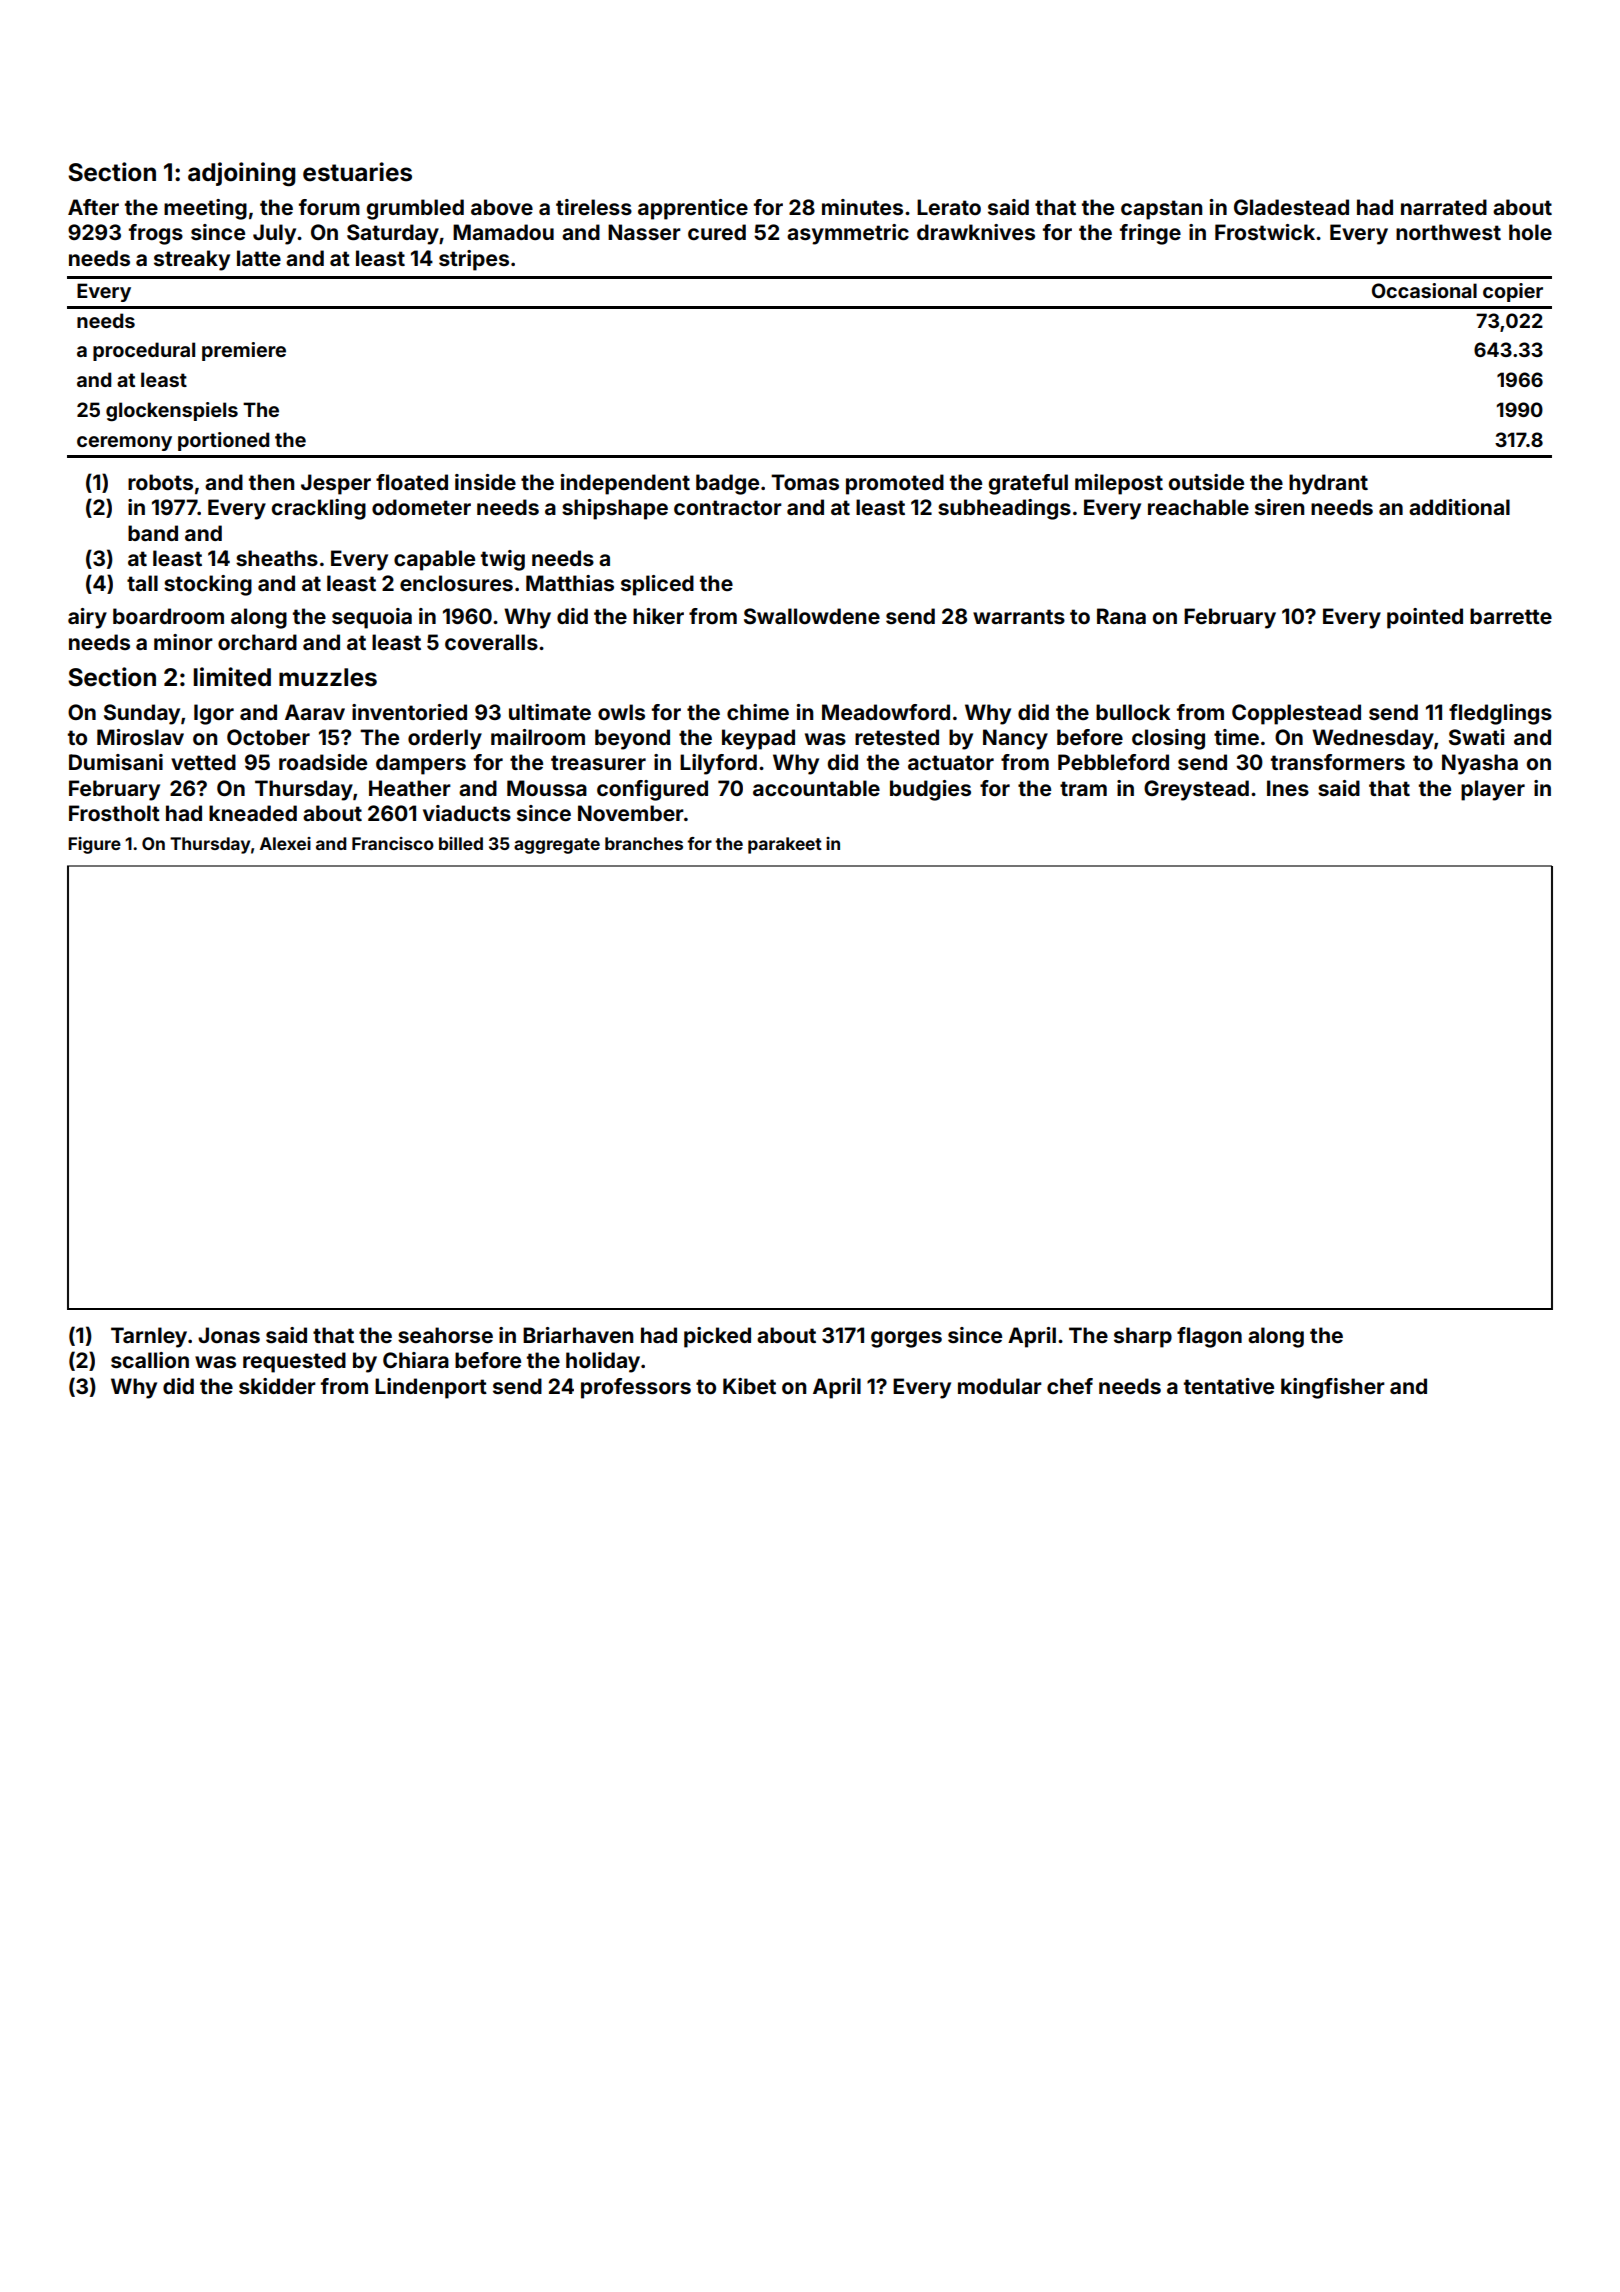  What do you see at coordinates (1511, 616) in the screenshot?
I see `barrette` at bounding box center [1511, 616].
